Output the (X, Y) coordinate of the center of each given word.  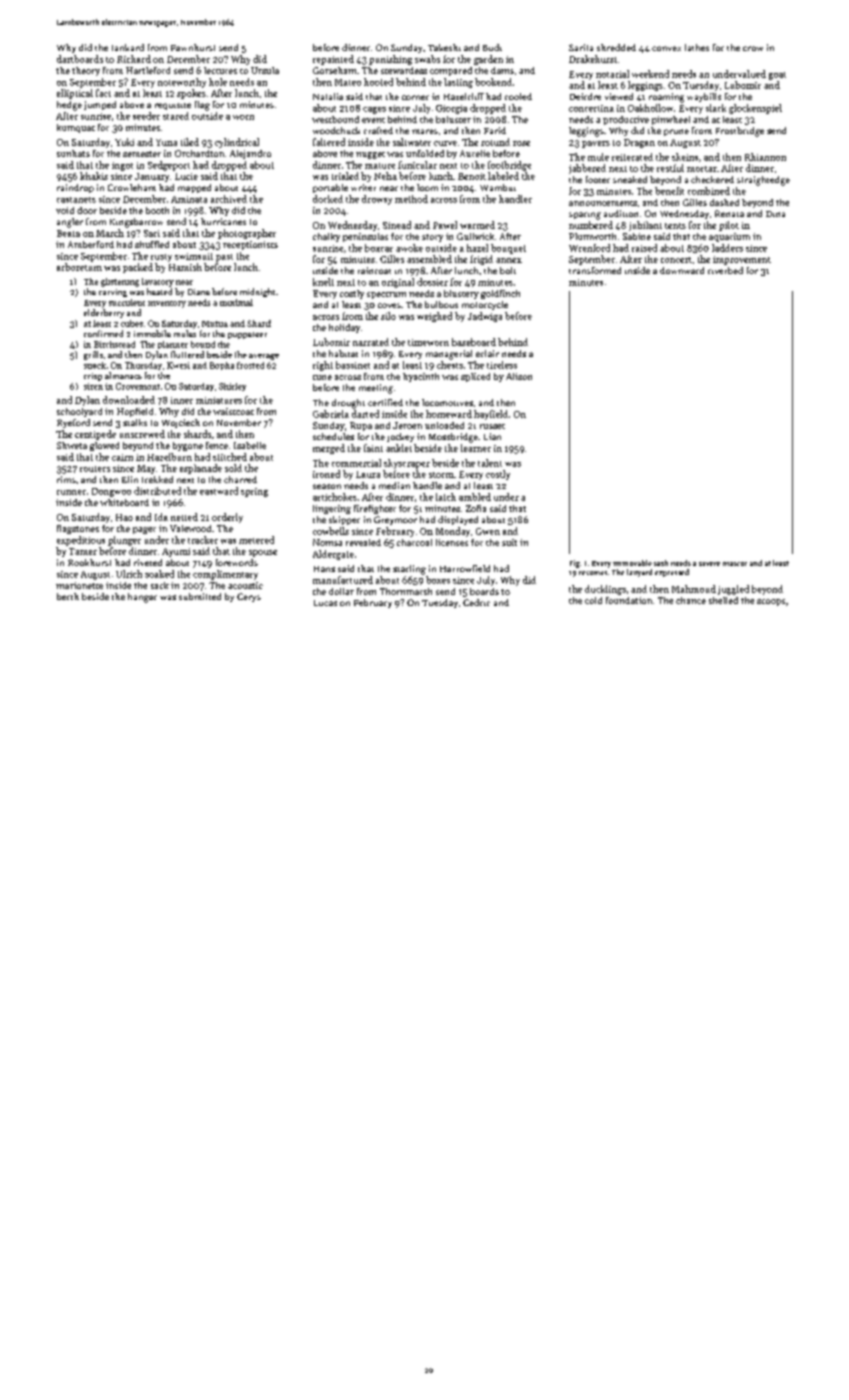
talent (490, 463)
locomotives (447, 402)
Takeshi (444, 47)
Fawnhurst (193, 47)
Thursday (143, 366)
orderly (227, 518)
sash (661, 563)
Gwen (488, 531)
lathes (697, 47)
